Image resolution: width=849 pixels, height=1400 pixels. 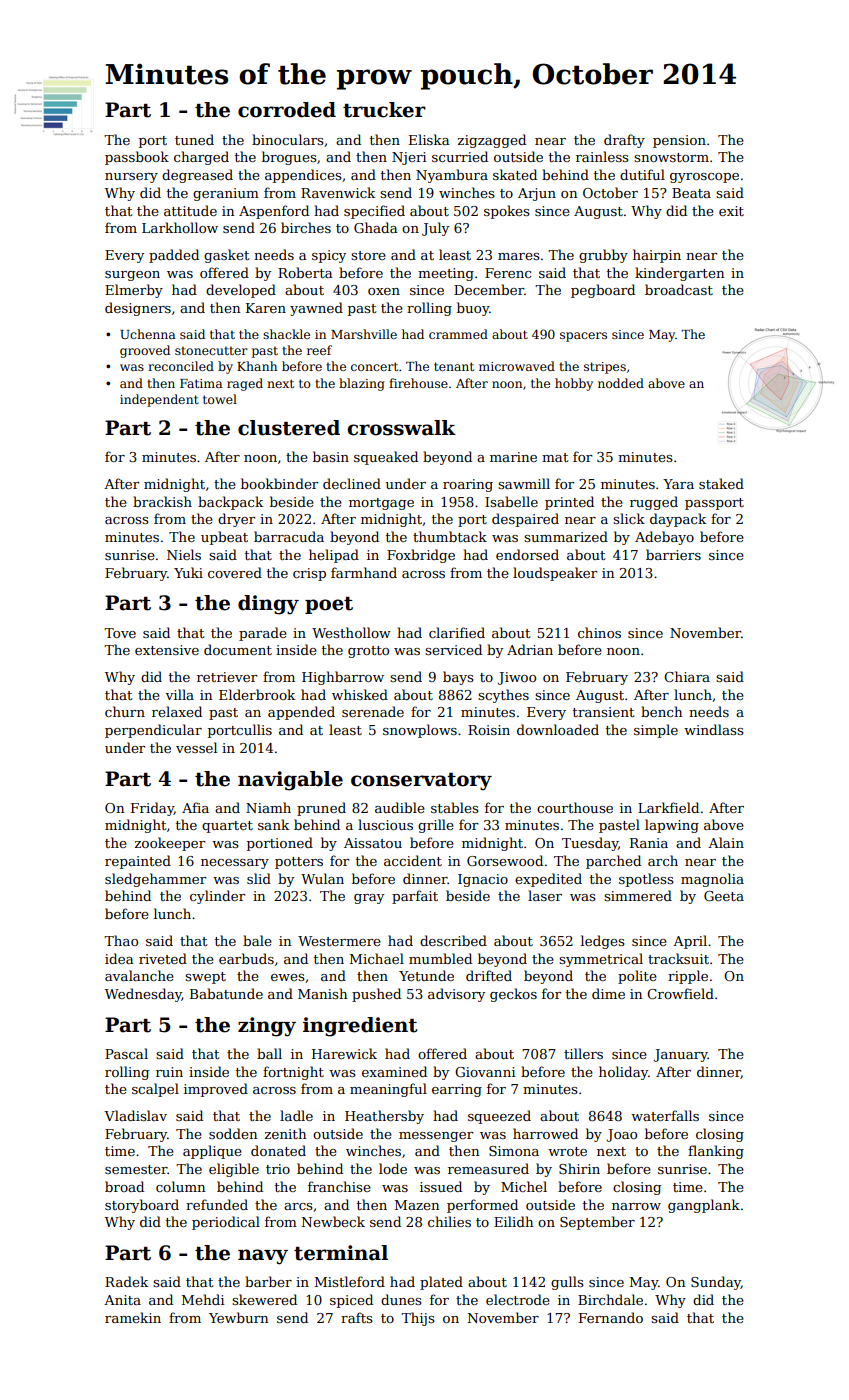 I want to click on stripes, so click(x=605, y=368).
